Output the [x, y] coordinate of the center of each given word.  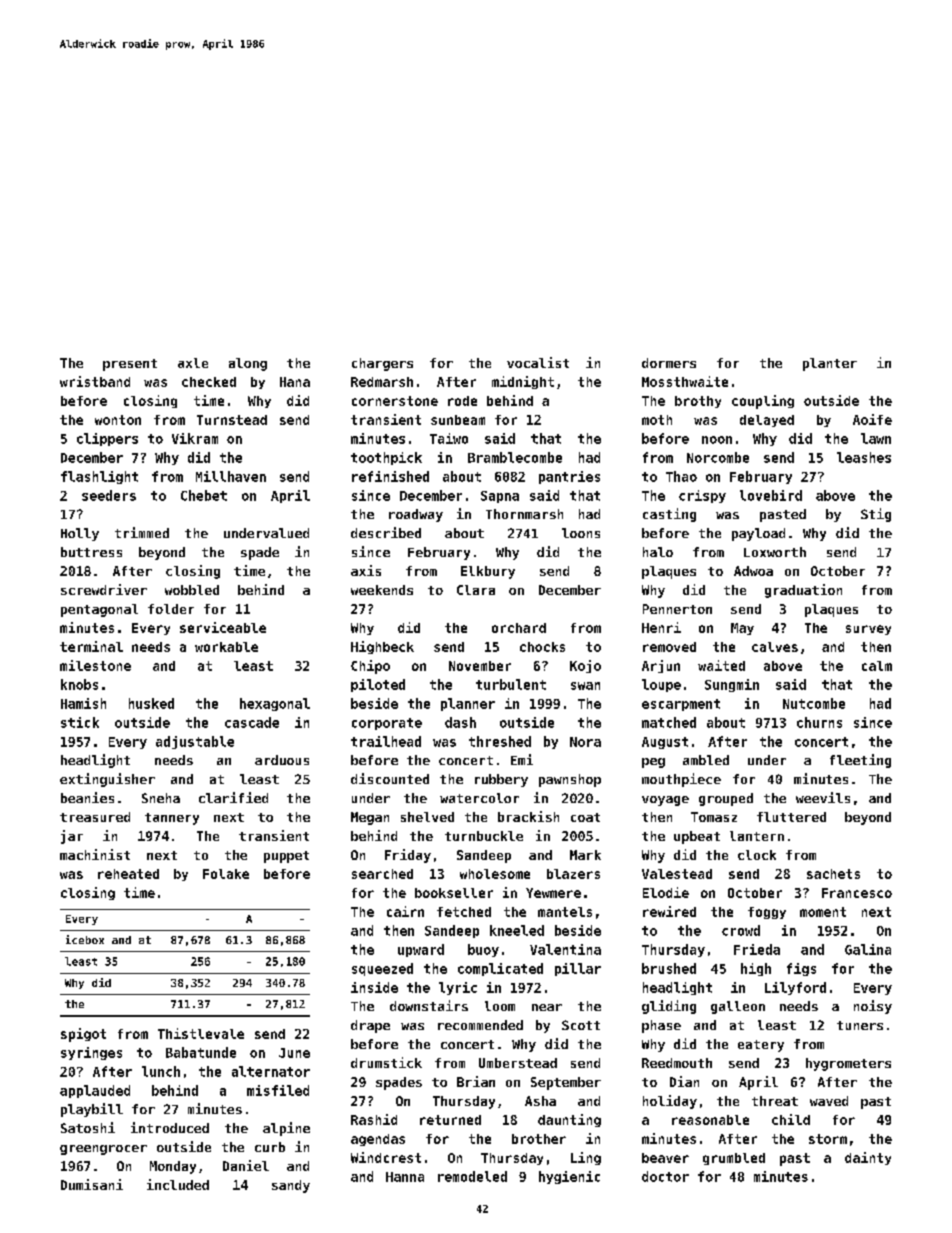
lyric [458, 988]
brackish [528, 816]
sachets [833, 874]
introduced [170, 1127]
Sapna [500, 497]
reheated [128, 874]
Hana [295, 382]
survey [868, 630]
